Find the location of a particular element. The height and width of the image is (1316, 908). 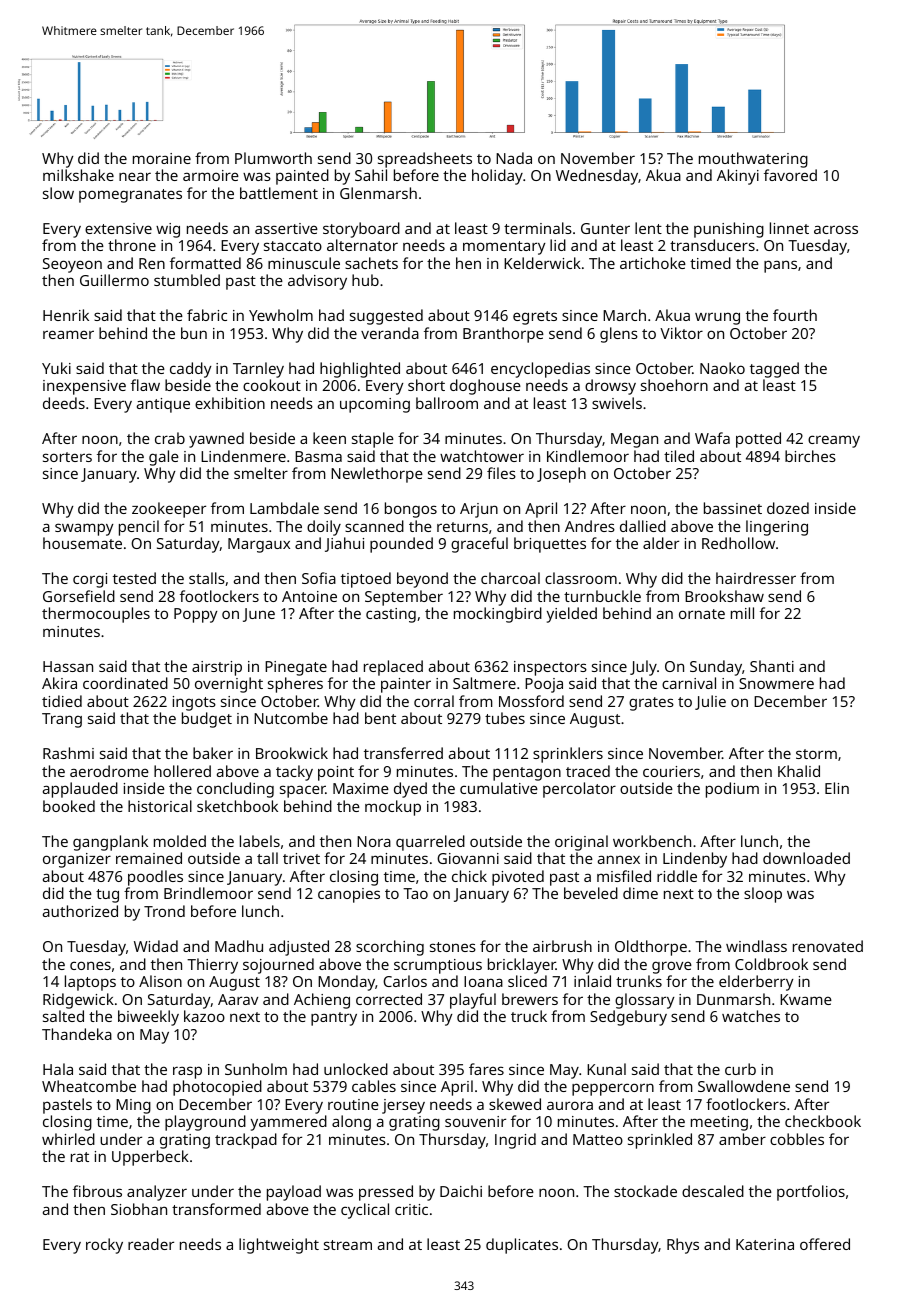

sorters is located at coordinates (67, 457).
